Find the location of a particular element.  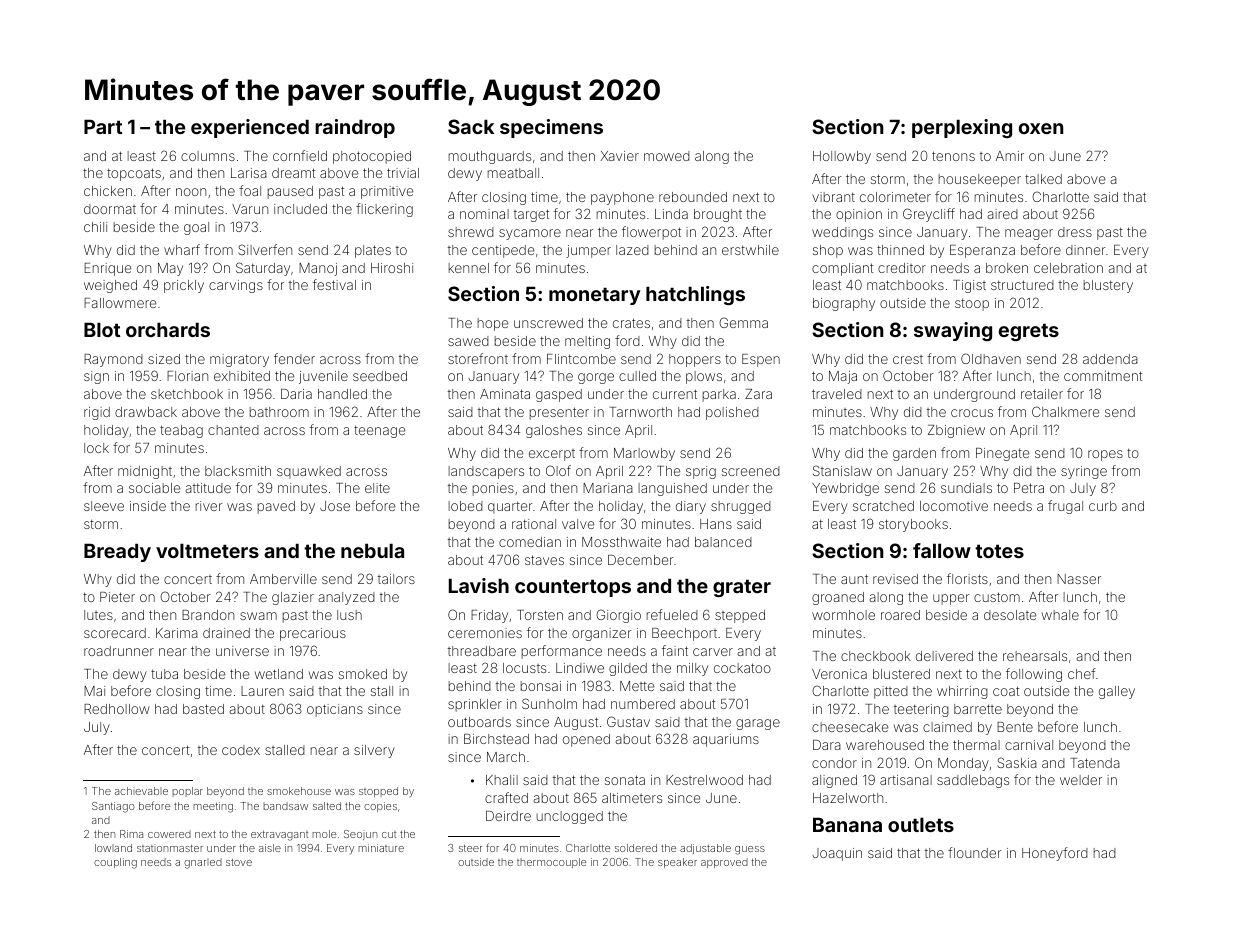

oxen is located at coordinates (1041, 128).
